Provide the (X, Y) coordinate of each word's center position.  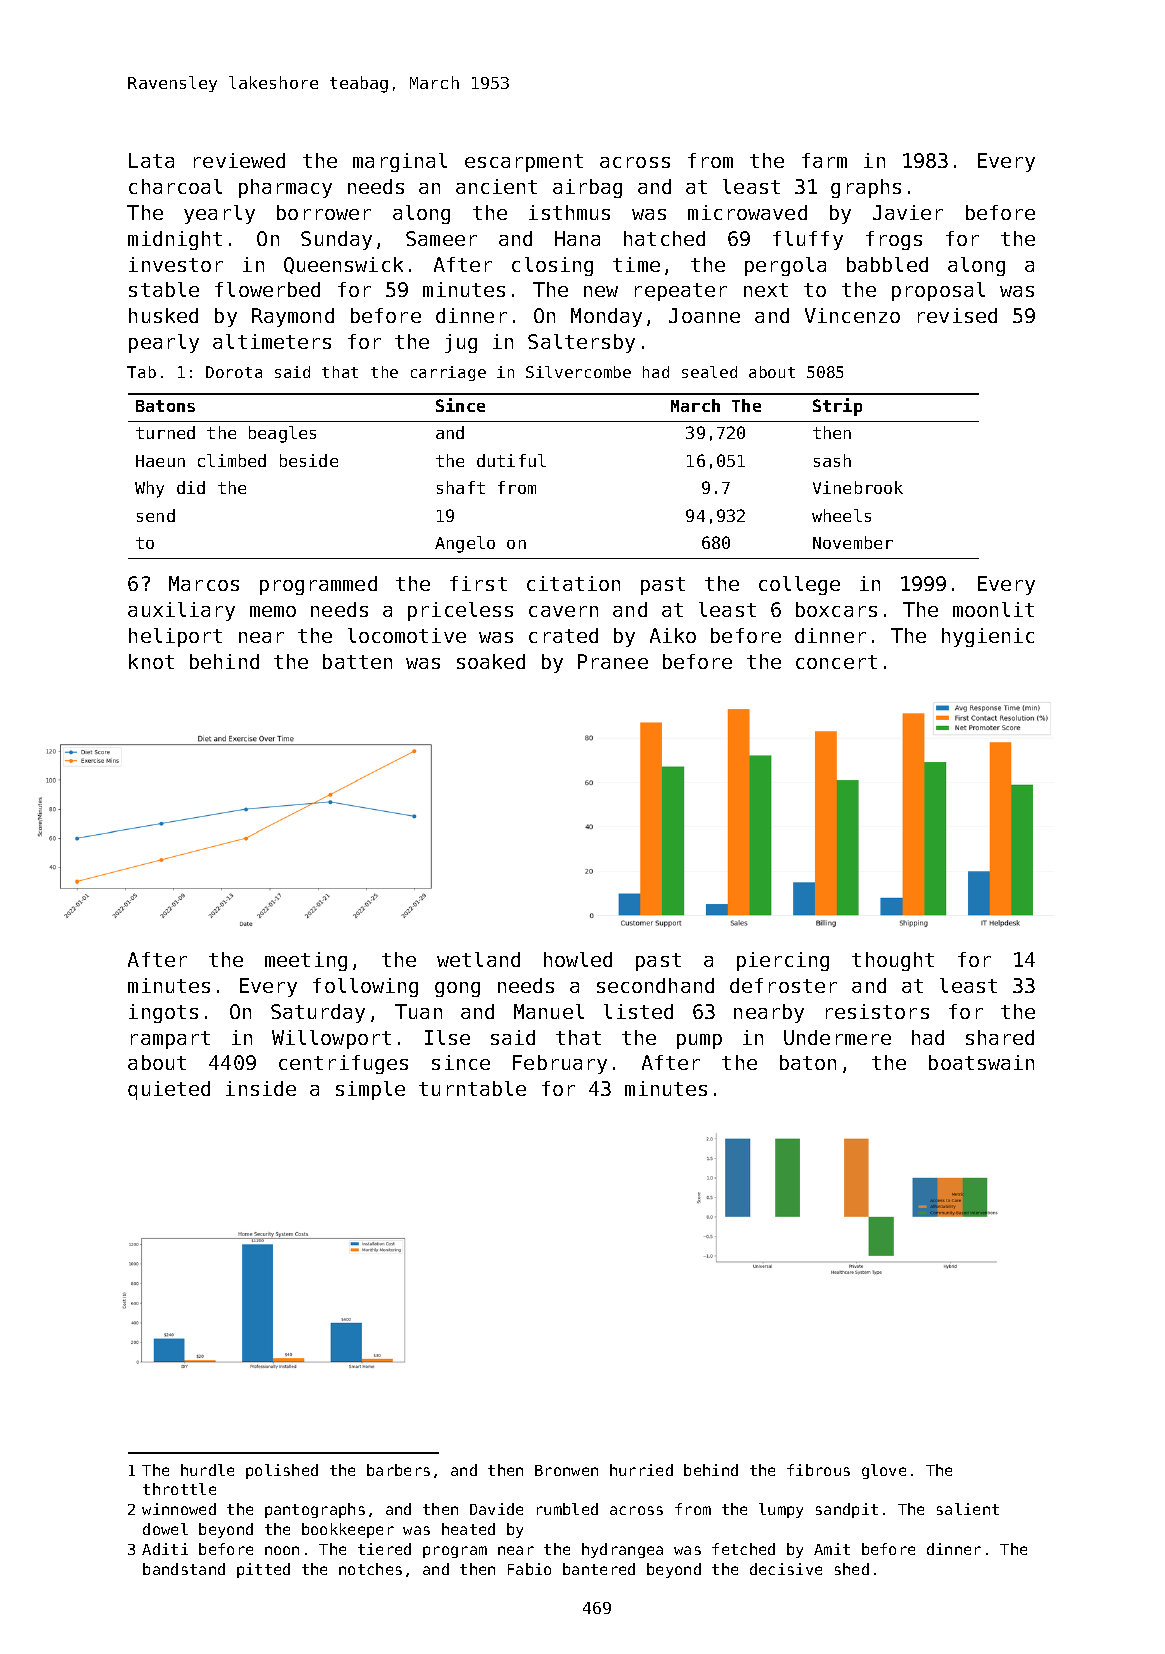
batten (357, 661)
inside (261, 1088)
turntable (472, 1088)
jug (461, 343)
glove (884, 1471)
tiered (384, 1549)
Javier (908, 212)
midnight (175, 240)
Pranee (613, 661)
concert (836, 662)
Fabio (529, 1569)
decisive (786, 1569)
